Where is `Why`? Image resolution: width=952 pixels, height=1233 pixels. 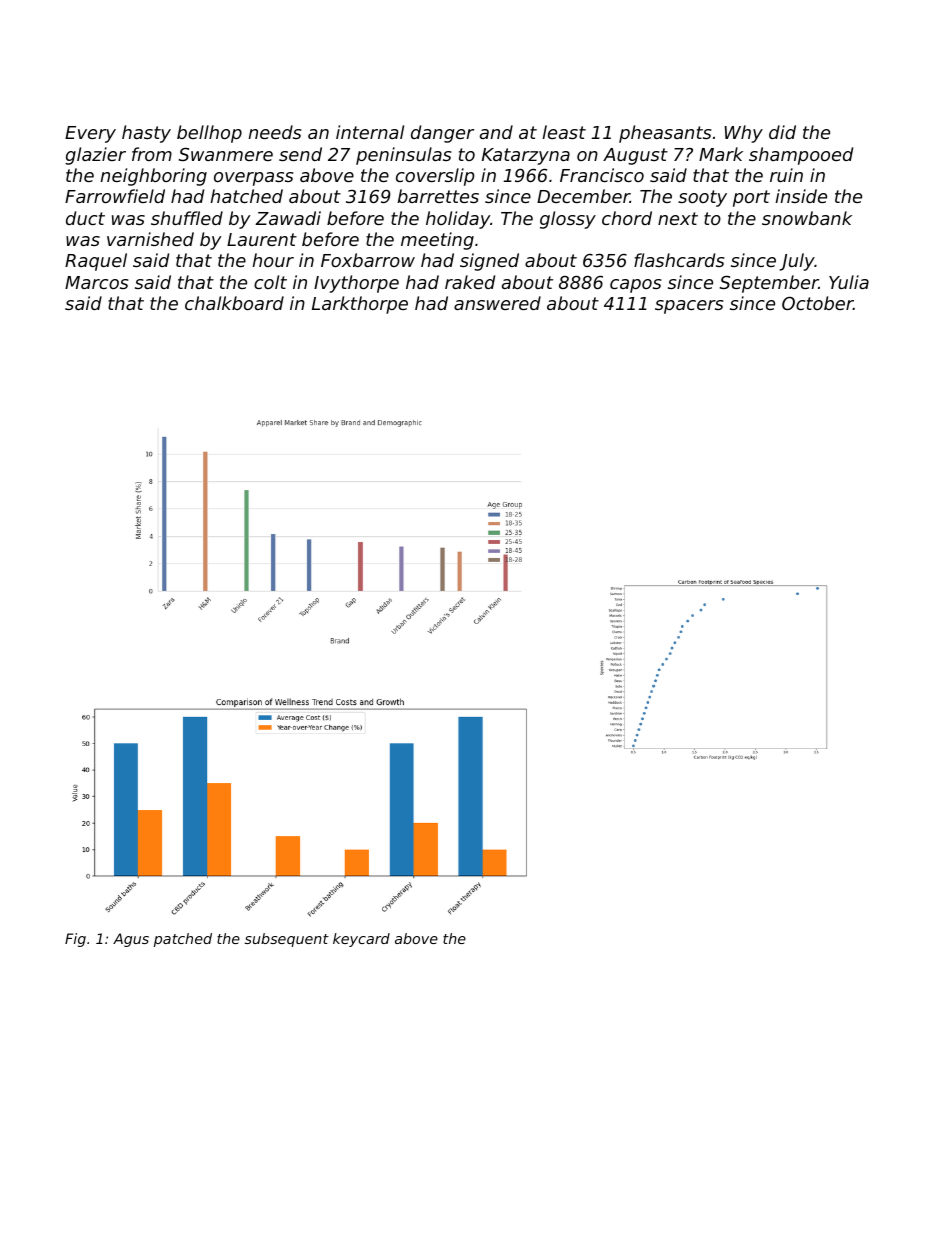 Why is located at coordinates (743, 134).
